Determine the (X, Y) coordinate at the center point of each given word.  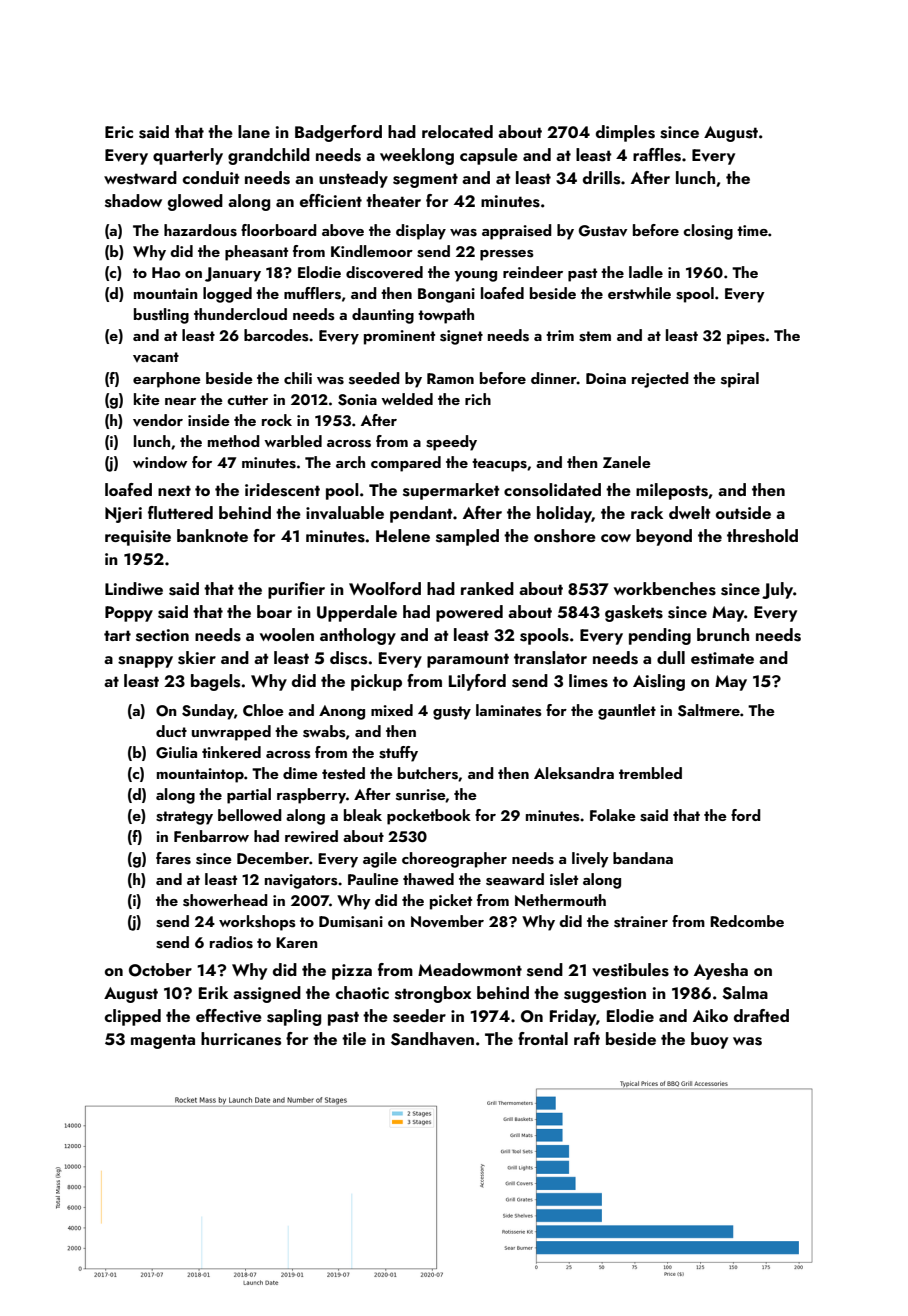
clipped (133, 1017)
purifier (296, 590)
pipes (746, 337)
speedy (451, 443)
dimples (625, 133)
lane (254, 131)
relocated (457, 131)
